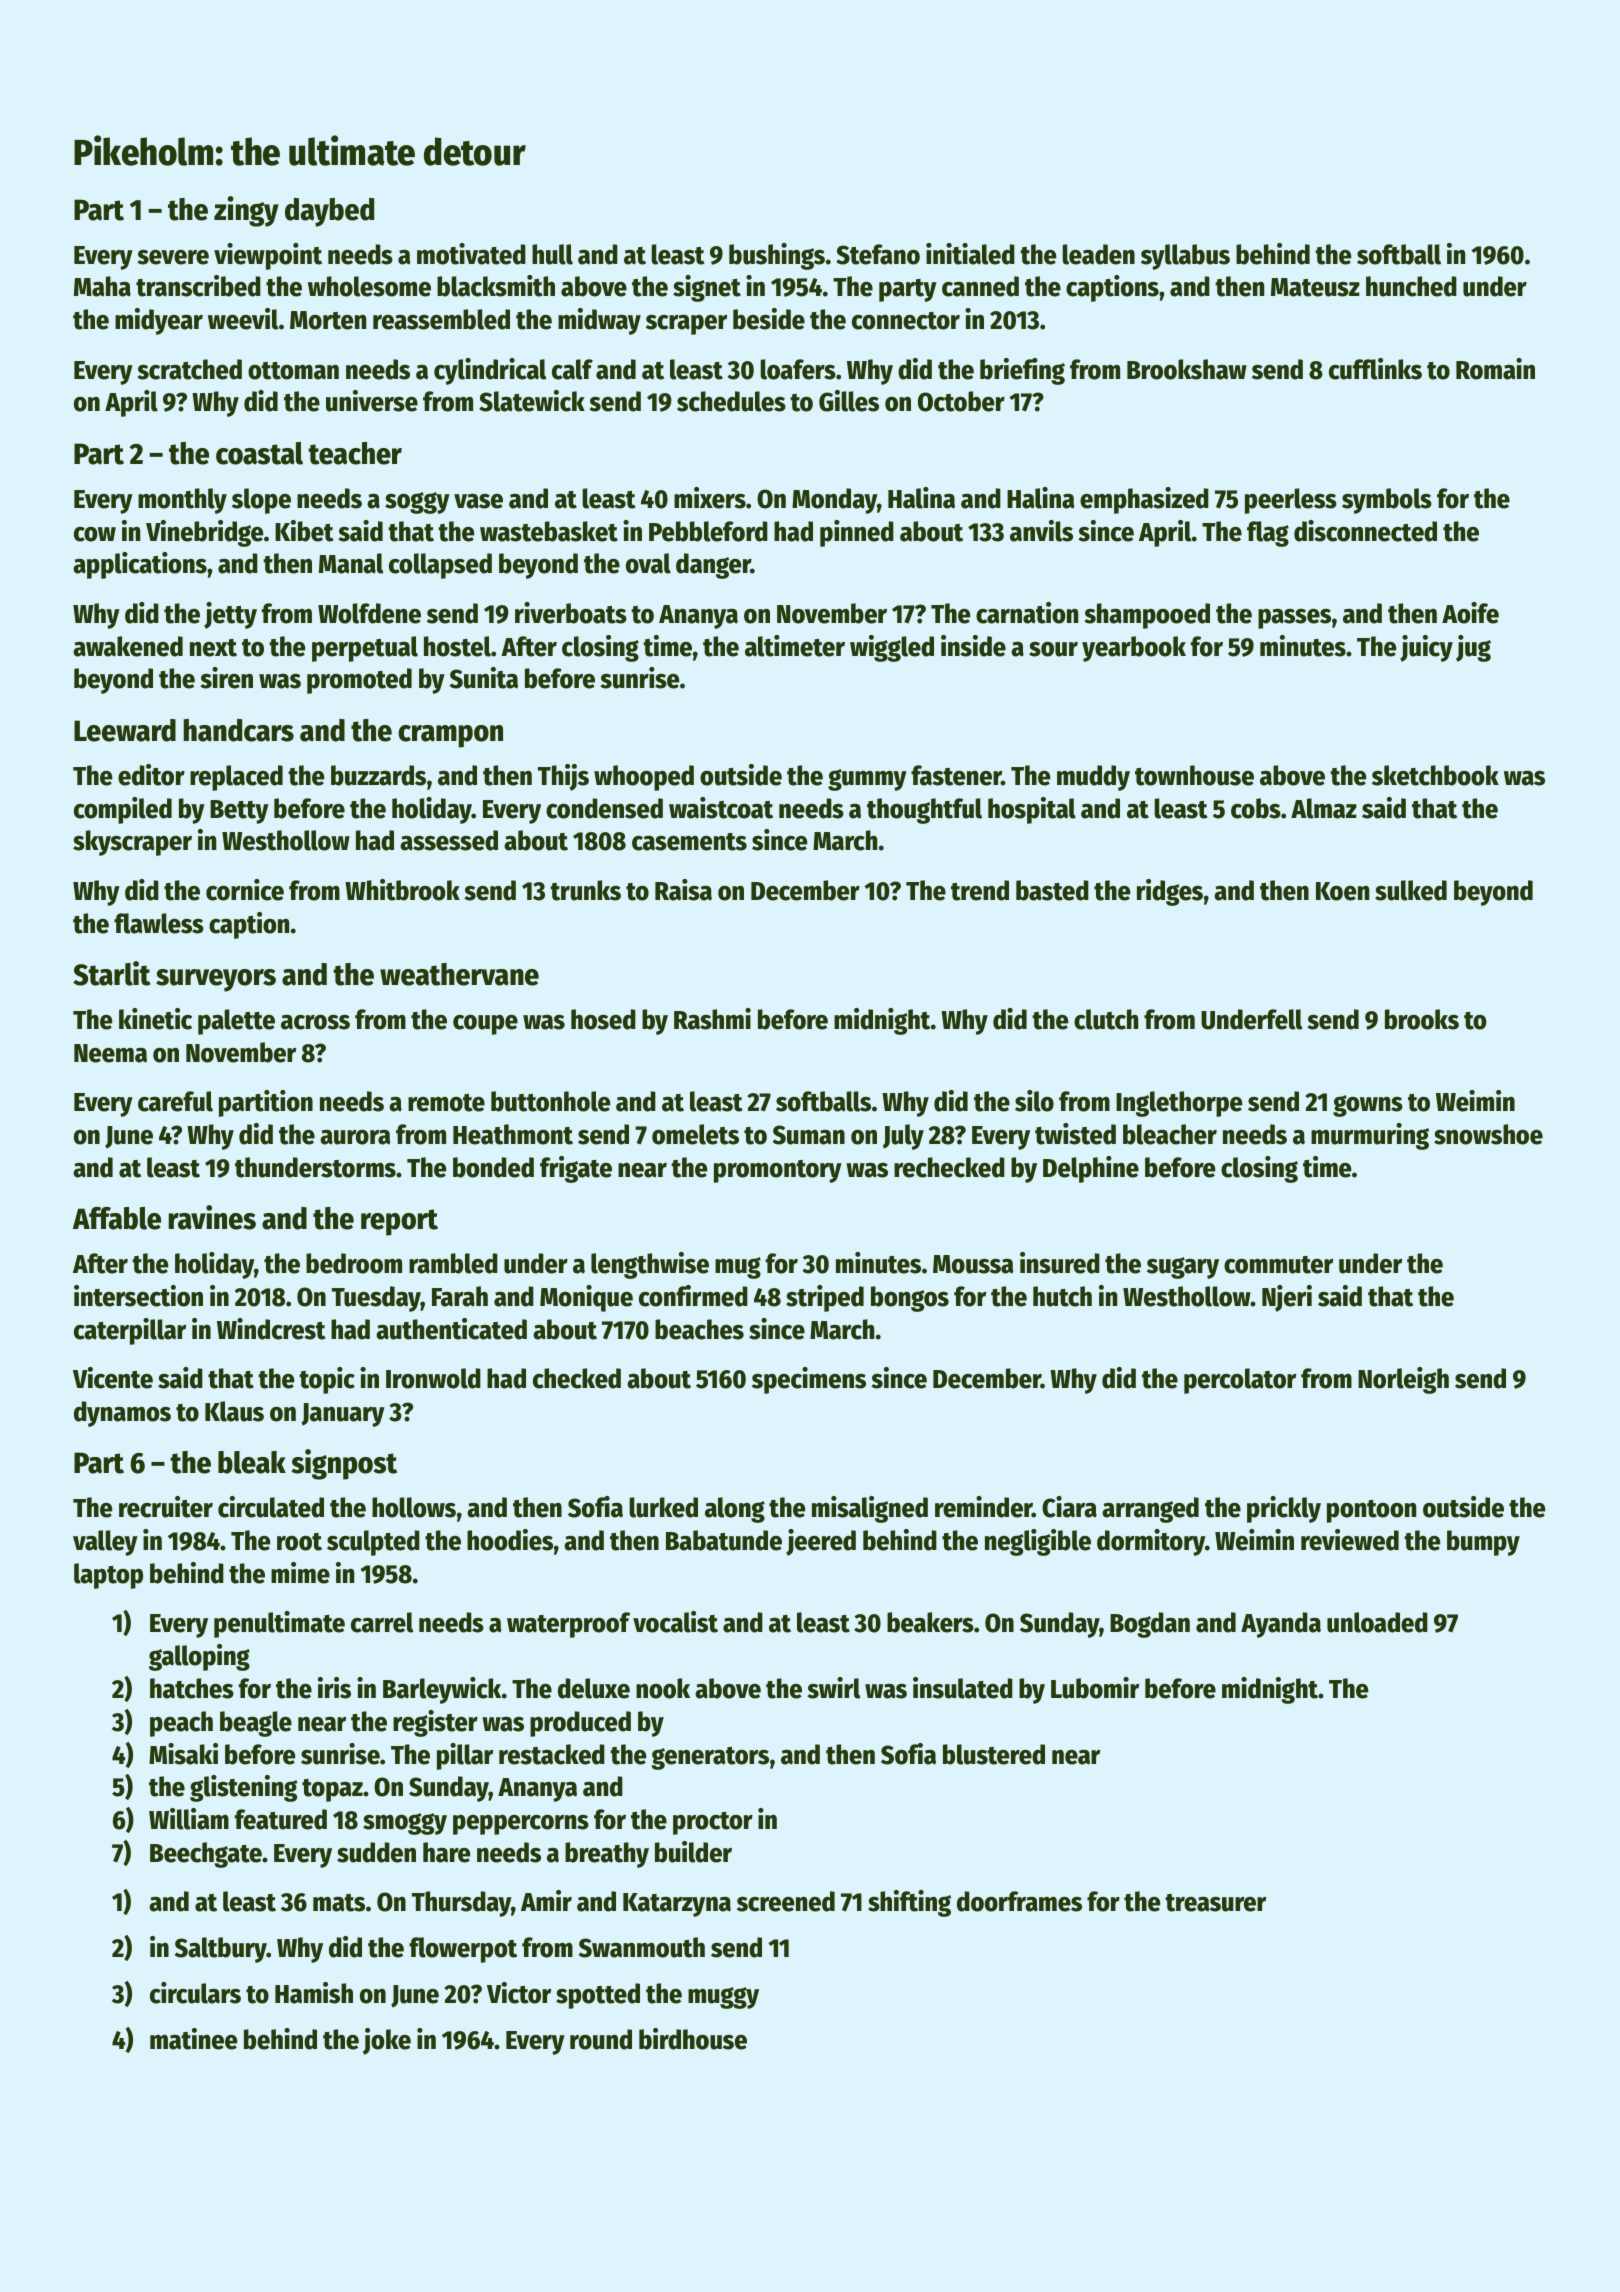 The height and width of the page is (2292, 1620). What do you see at coordinates (675, 1622) in the page?
I see `vocalist` at bounding box center [675, 1622].
